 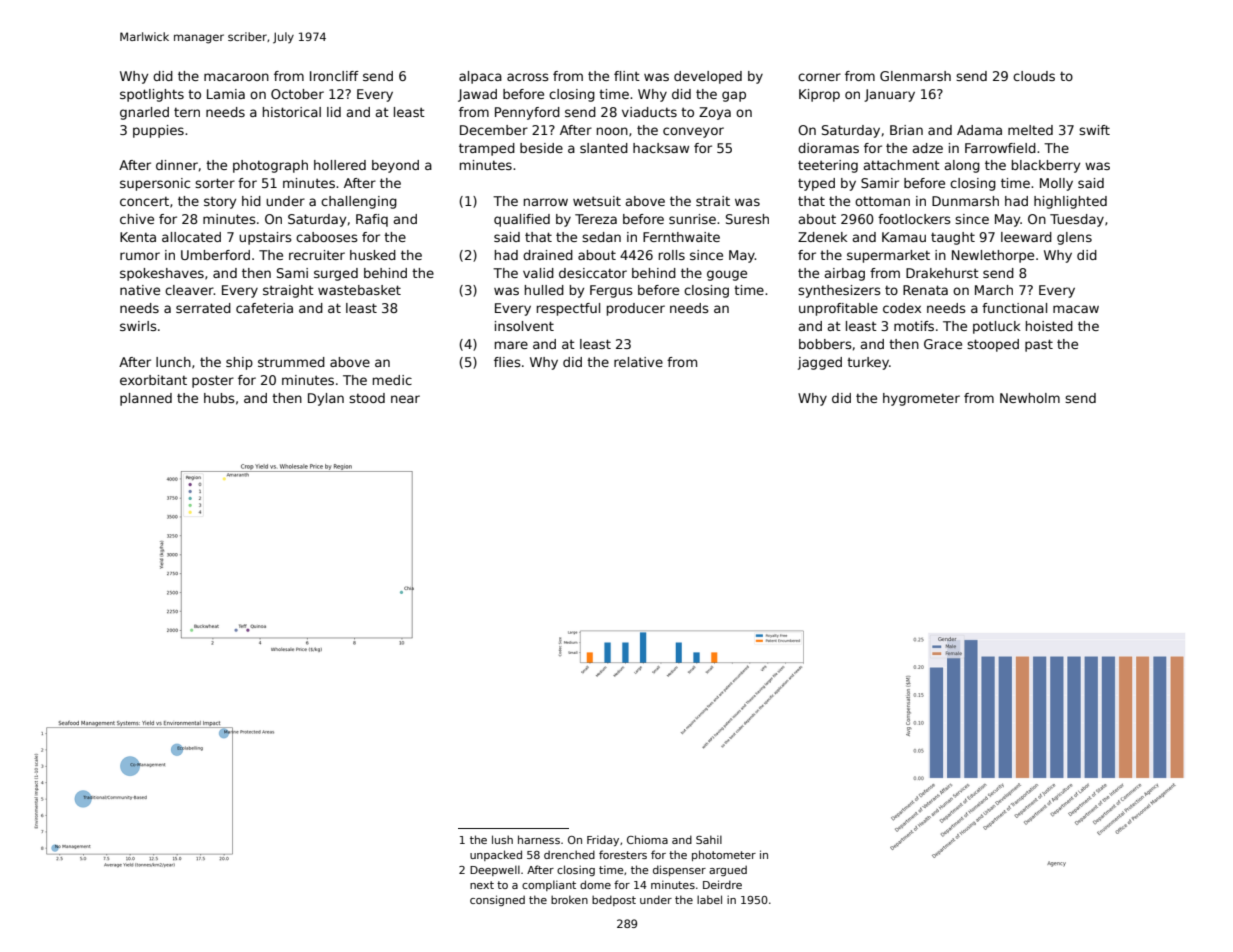 I want to click on near, so click(x=405, y=399).
